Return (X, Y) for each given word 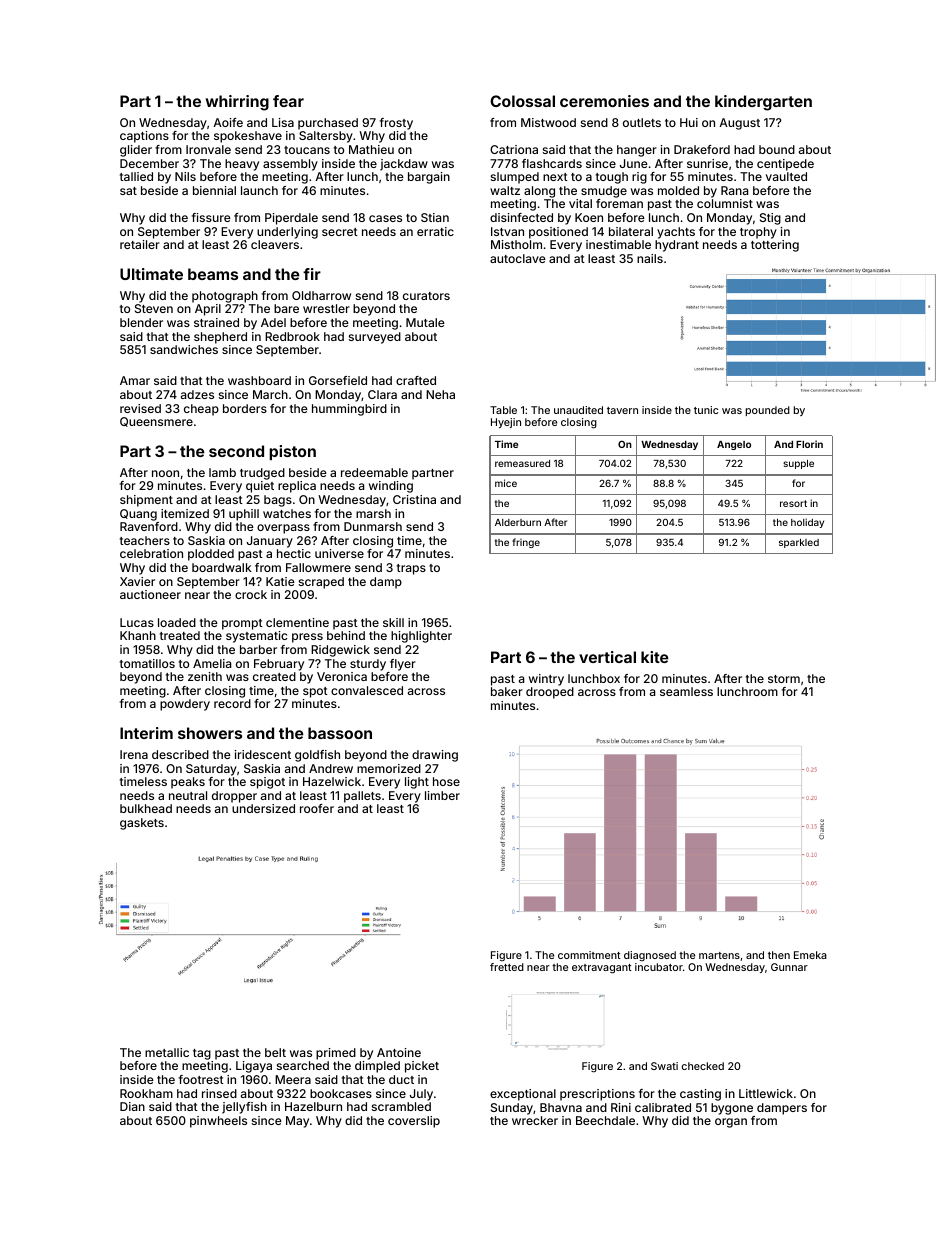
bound (777, 149)
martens (719, 955)
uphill (244, 515)
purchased (328, 124)
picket (422, 1067)
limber (442, 795)
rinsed (219, 1093)
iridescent (263, 754)
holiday (807, 523)
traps (411, 569)
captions (144, 137)
